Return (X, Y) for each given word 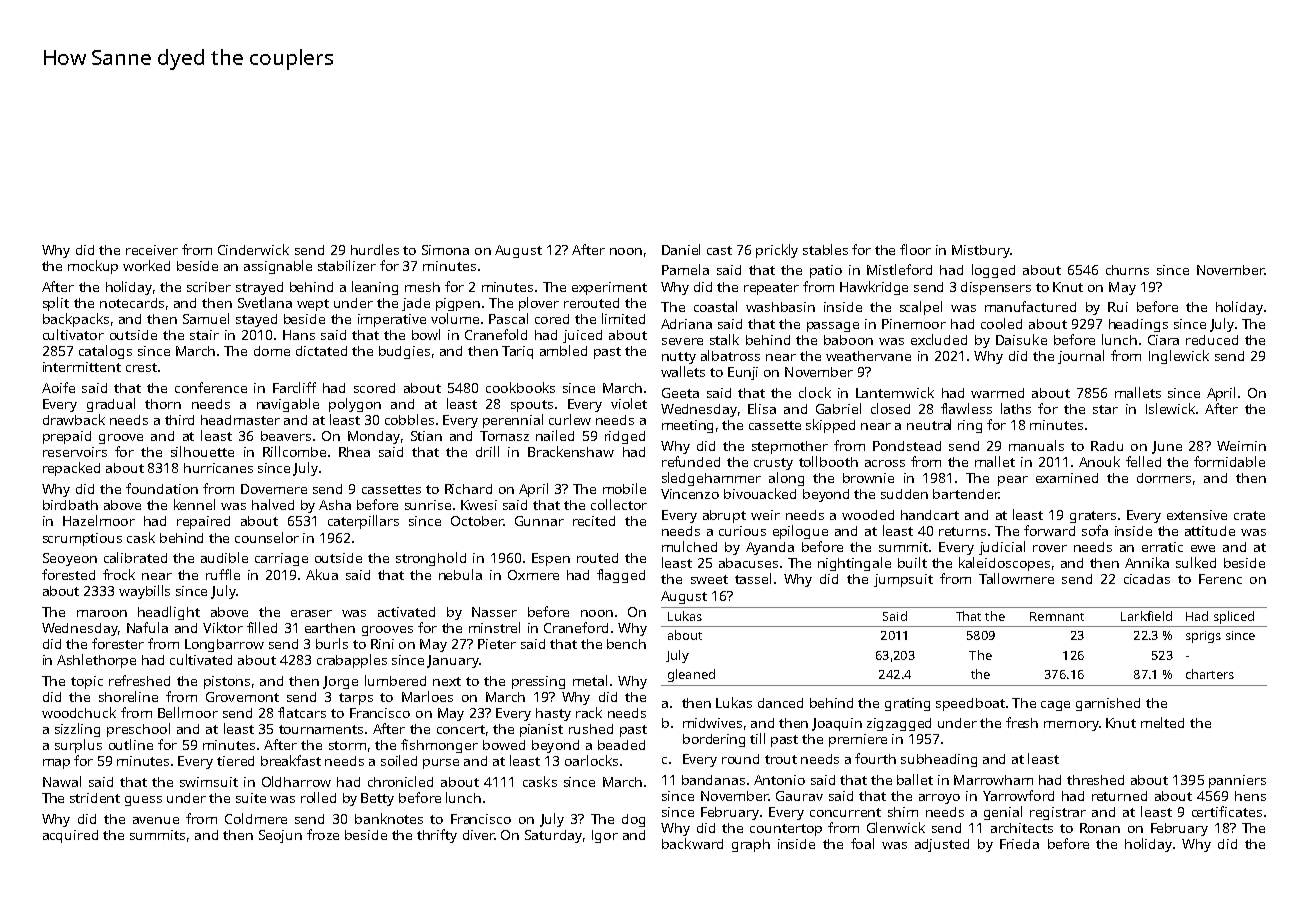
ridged (625, 437)
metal (590, 680)
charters (1210, 674)
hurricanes (218, 468)
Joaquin (837, 724)
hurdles (375, 249)
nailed (555, 435)
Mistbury (981, 251)
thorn (163, 404)
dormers (1164, 478)
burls (332, 643)
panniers (1237, 781)
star (1105, 409)
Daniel (681, 249)
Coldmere (256, 818)
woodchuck (79, 712)
